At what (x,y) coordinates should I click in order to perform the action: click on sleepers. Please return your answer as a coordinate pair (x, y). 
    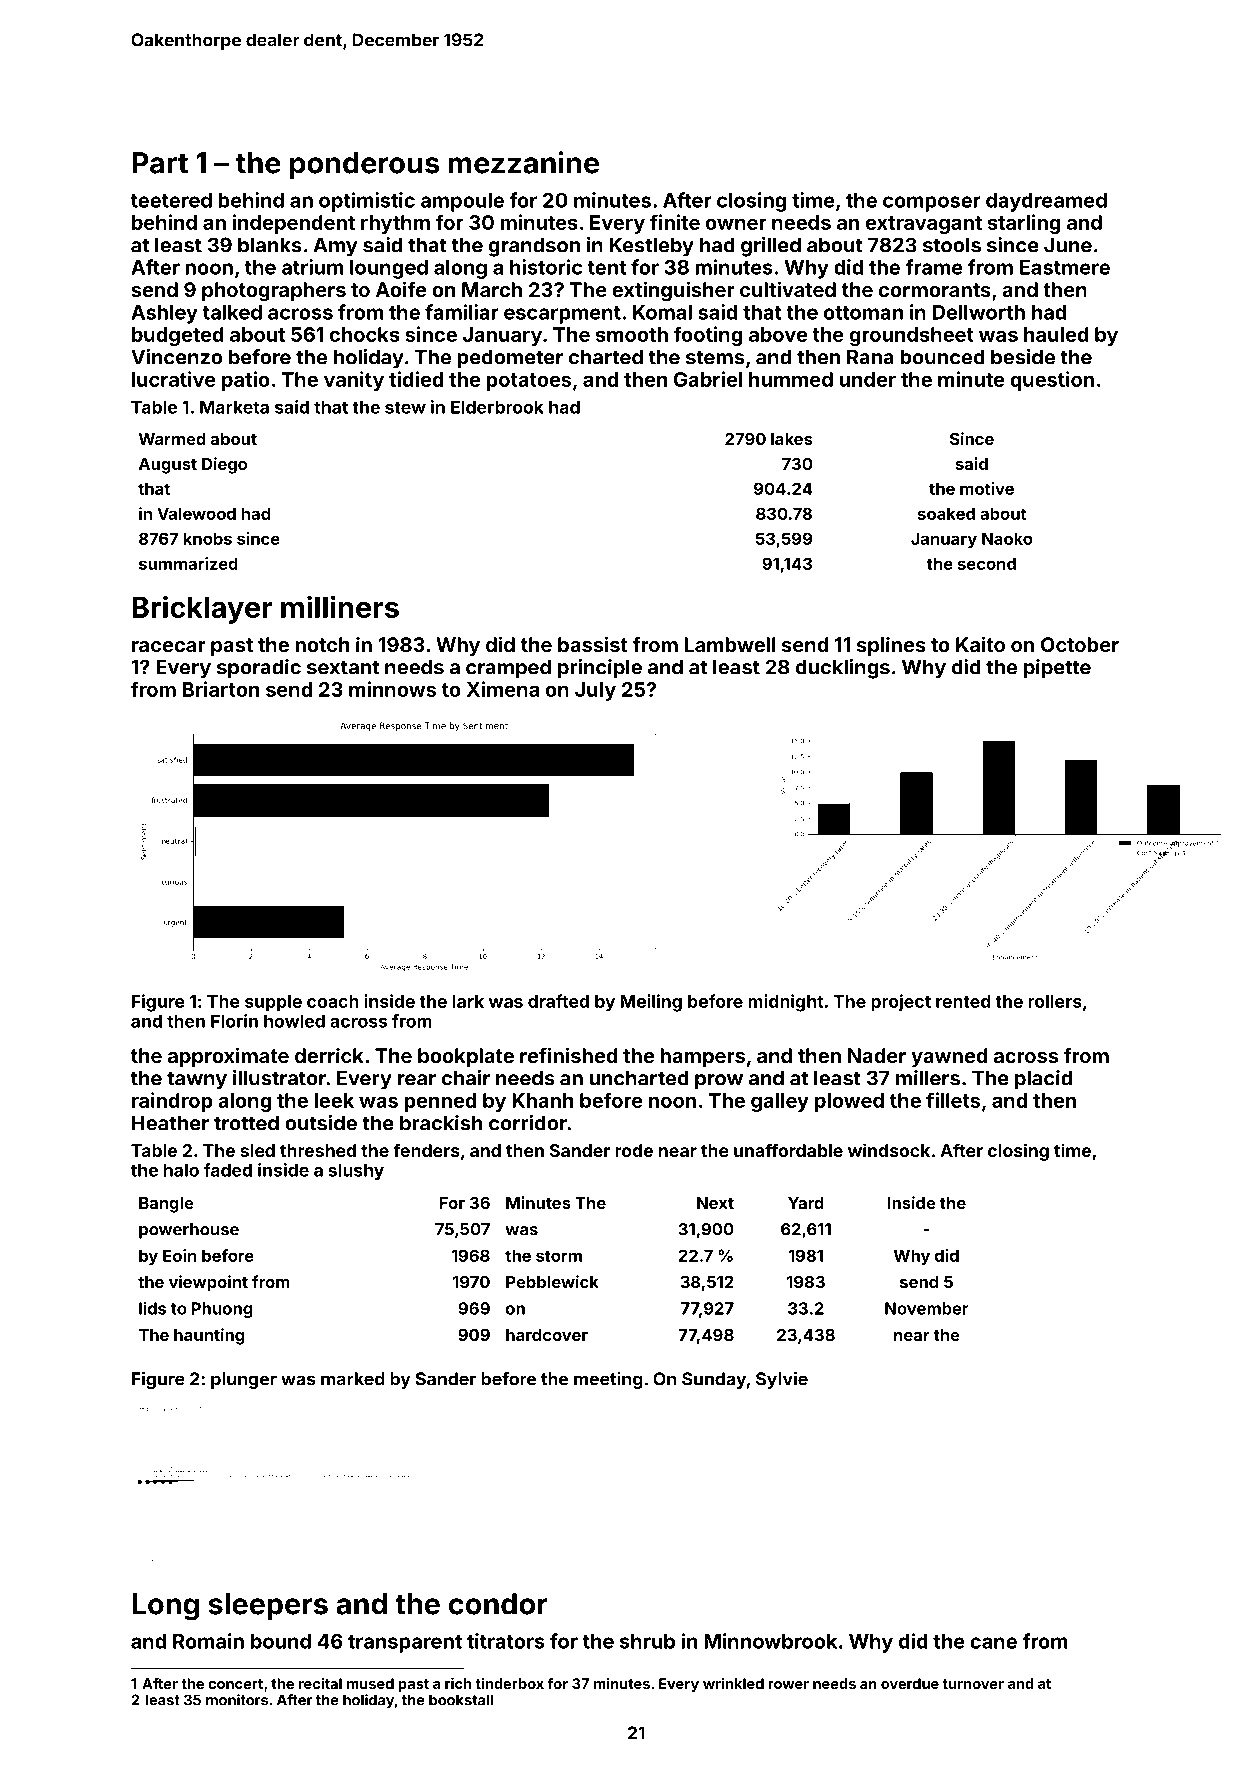
    Looking at the image, I should click on (268, 1606).
